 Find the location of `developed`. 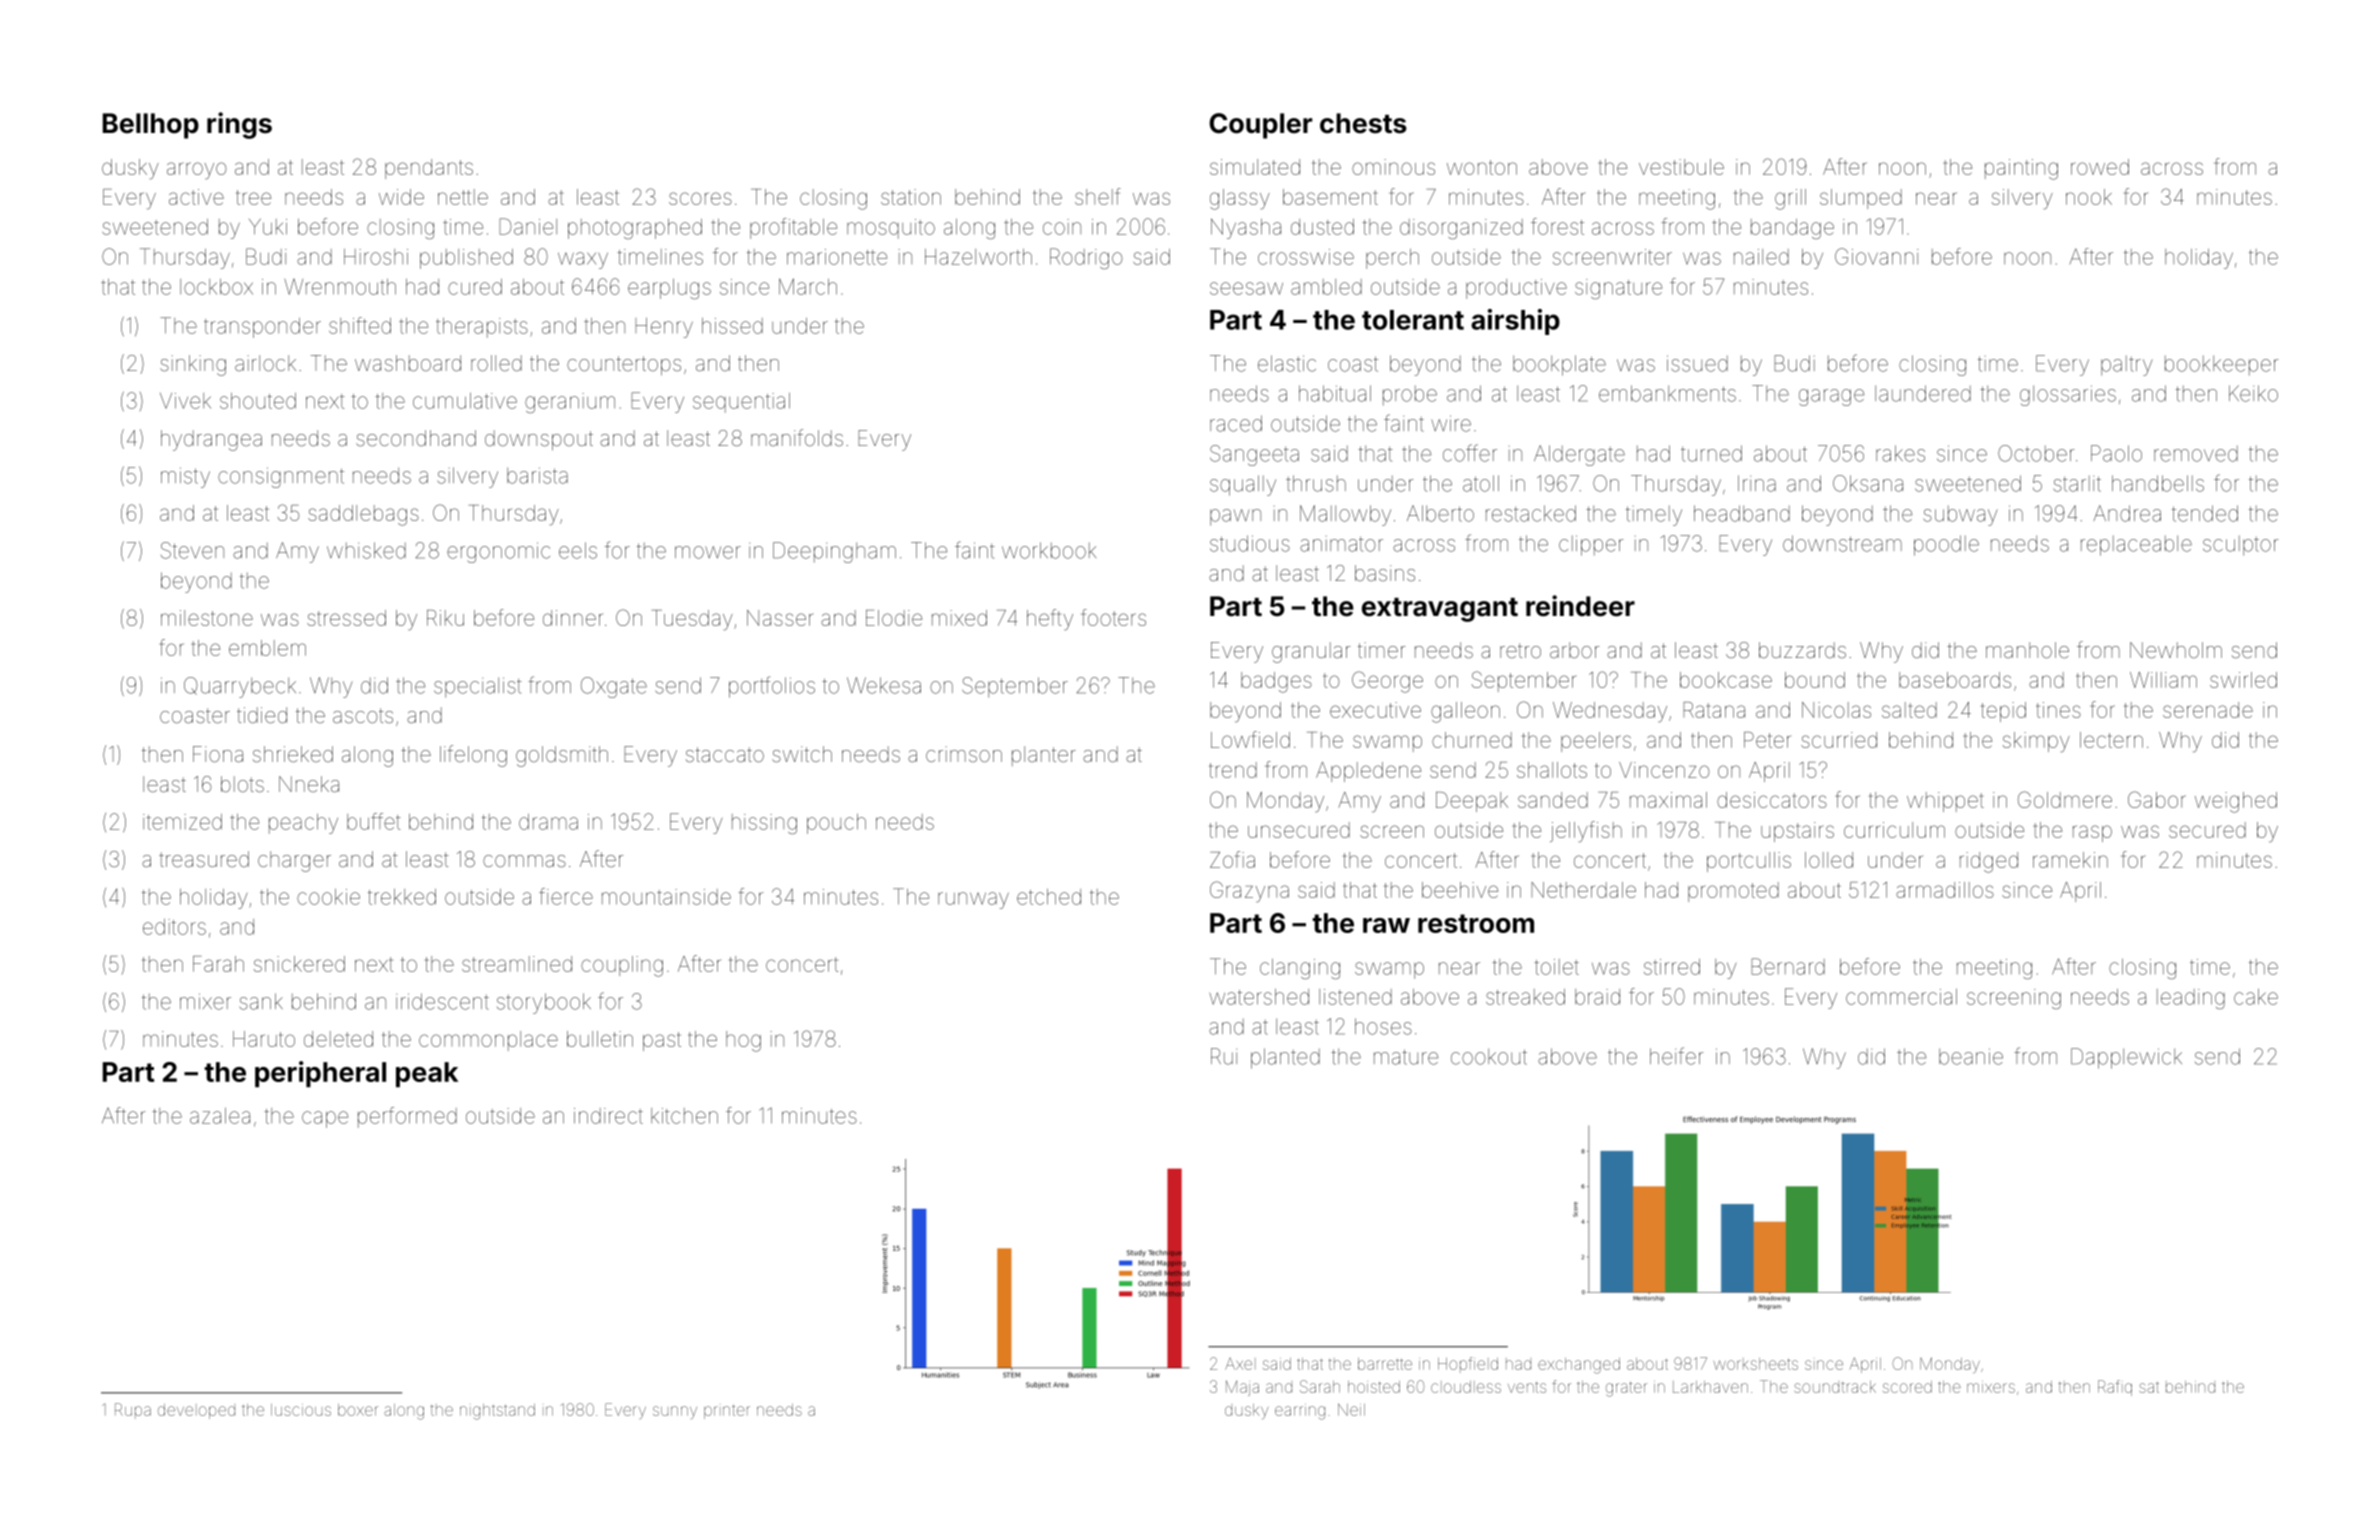

developed is located at coordinates (196, 1411).
